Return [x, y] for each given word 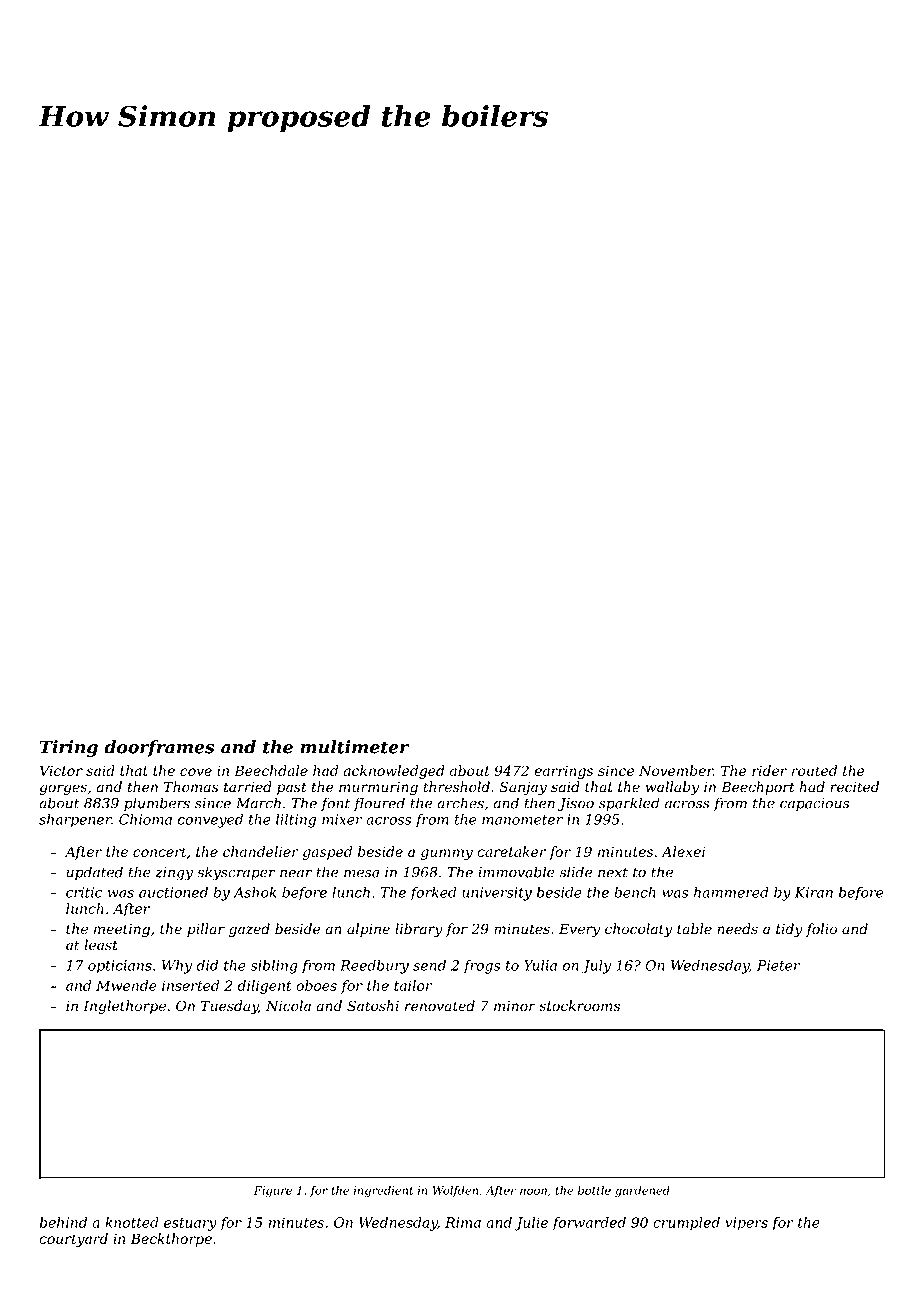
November [676, 770]
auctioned [173, 892]
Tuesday [229, 1007]
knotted [132, 1222]
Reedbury [374, 967]
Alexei [683, 851]
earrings [563, 772]
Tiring [69, 748]
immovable [516, 872]
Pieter [778, 965]
